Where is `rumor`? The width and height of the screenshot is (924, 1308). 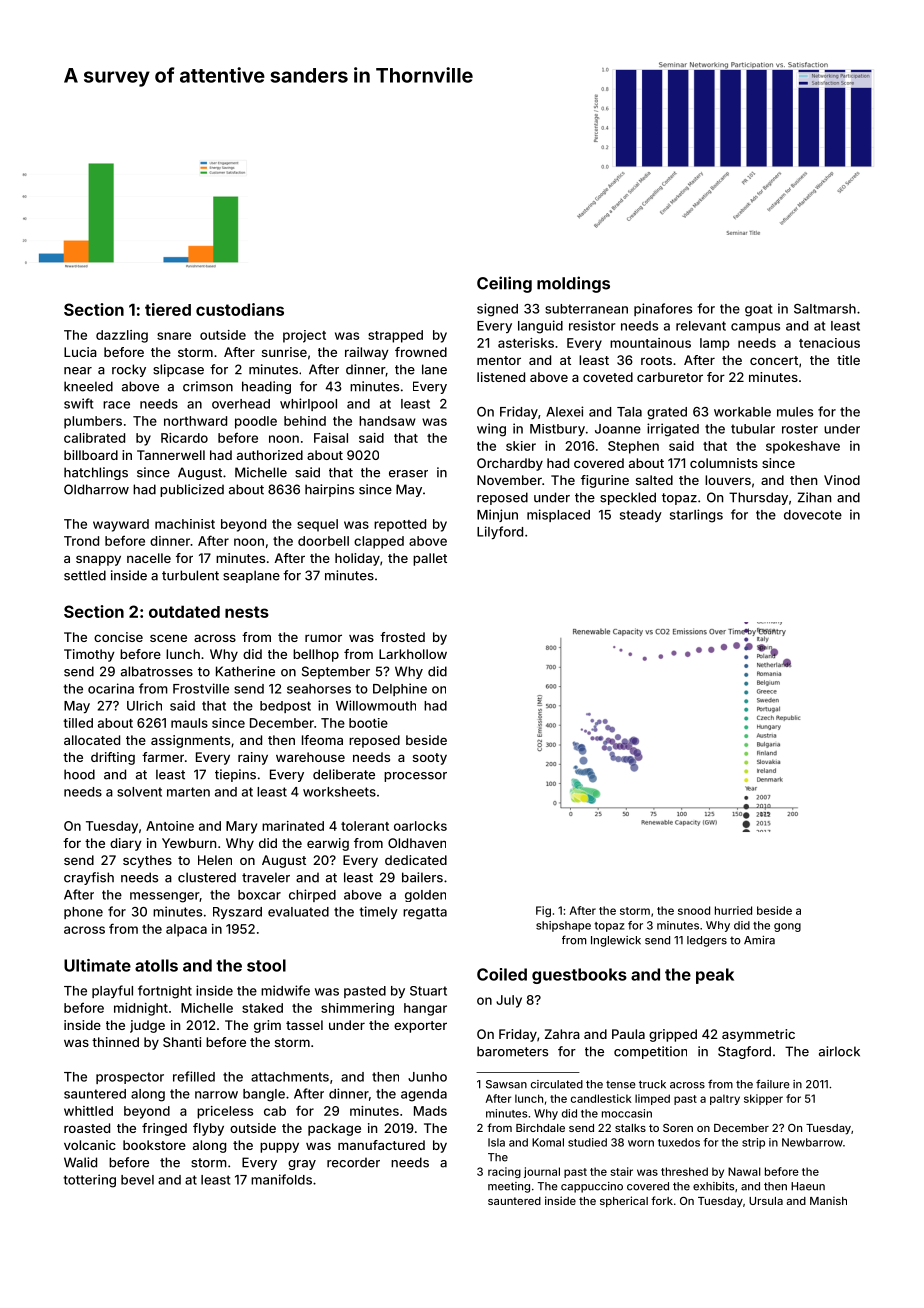
rumor is located at coordinates (323, 638).
